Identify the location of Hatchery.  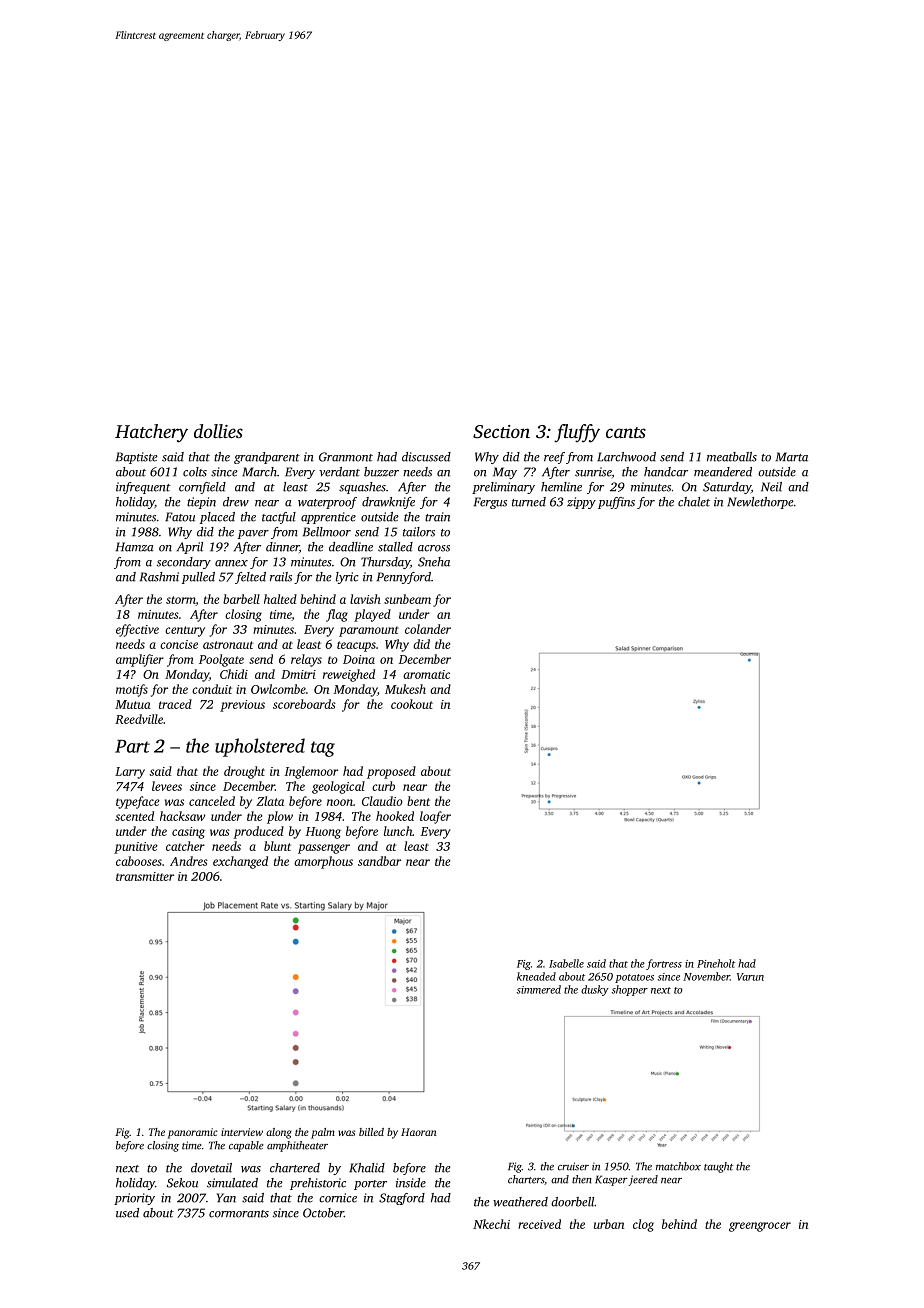
(151, 433).
